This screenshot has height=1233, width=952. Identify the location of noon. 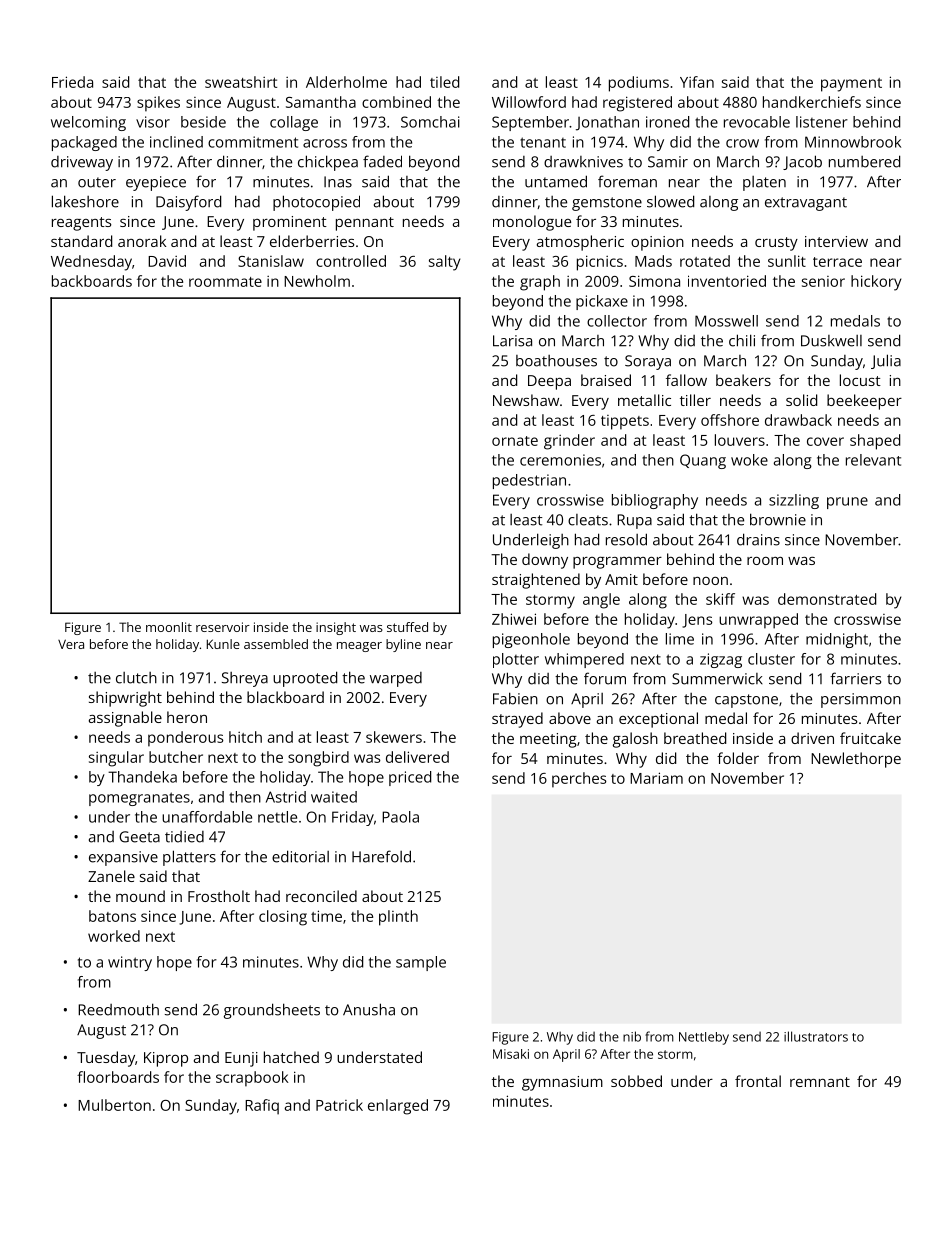
(710, 581).
